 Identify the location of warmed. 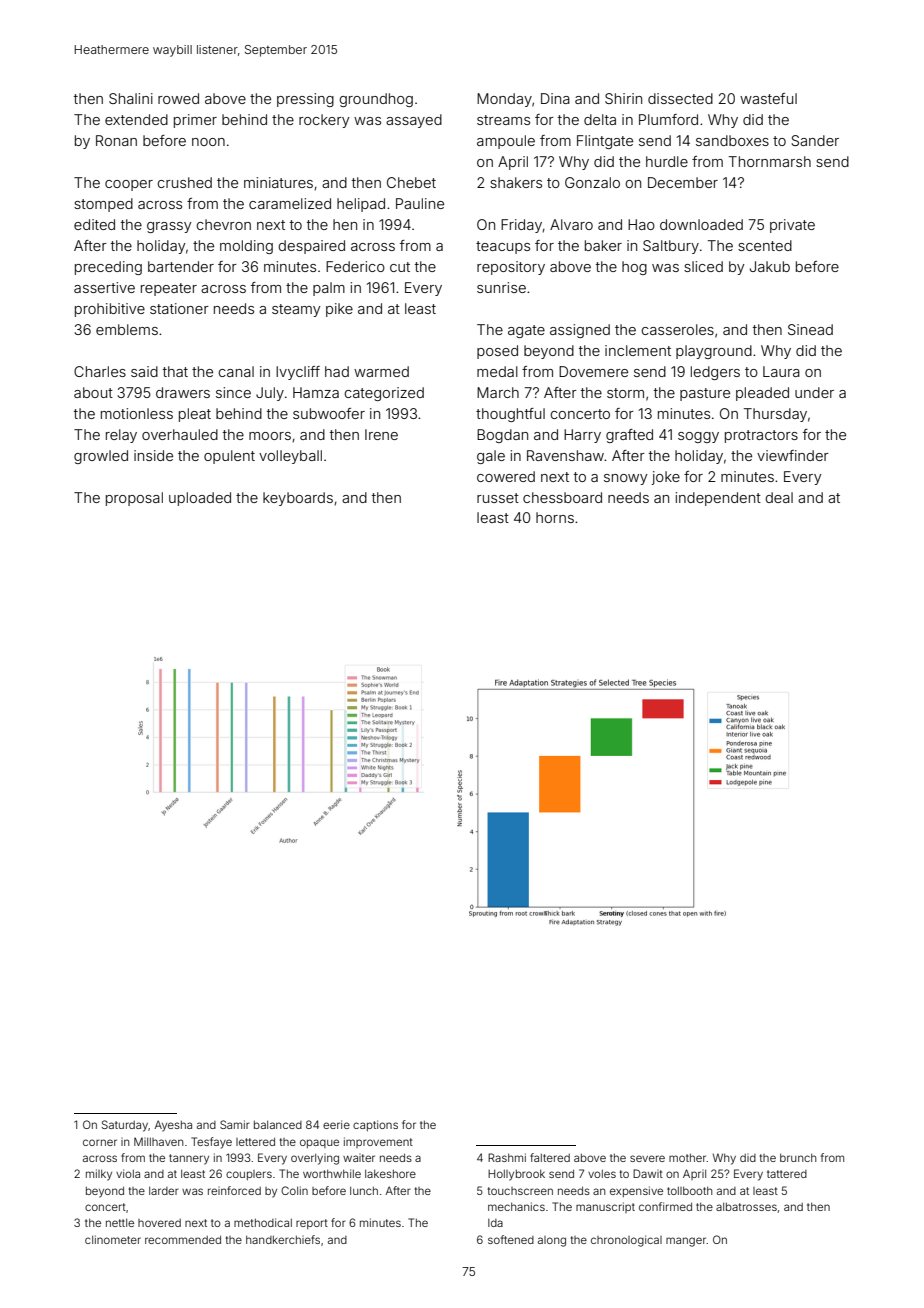
(381, 371).
